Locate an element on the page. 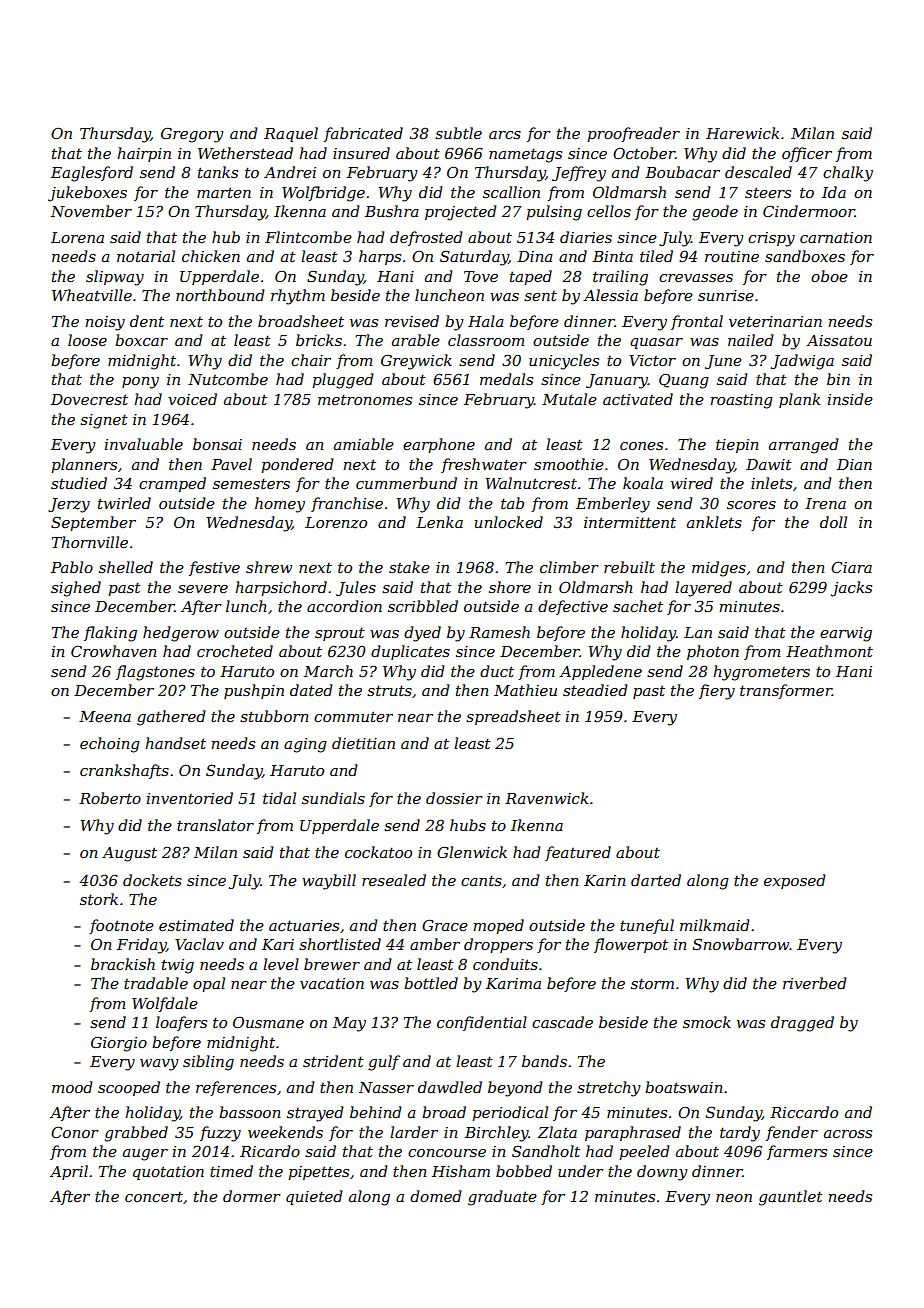 Image resolution: width=924 pixels, height=1308 pixels. subtle is located at coordinates (458, 133).
